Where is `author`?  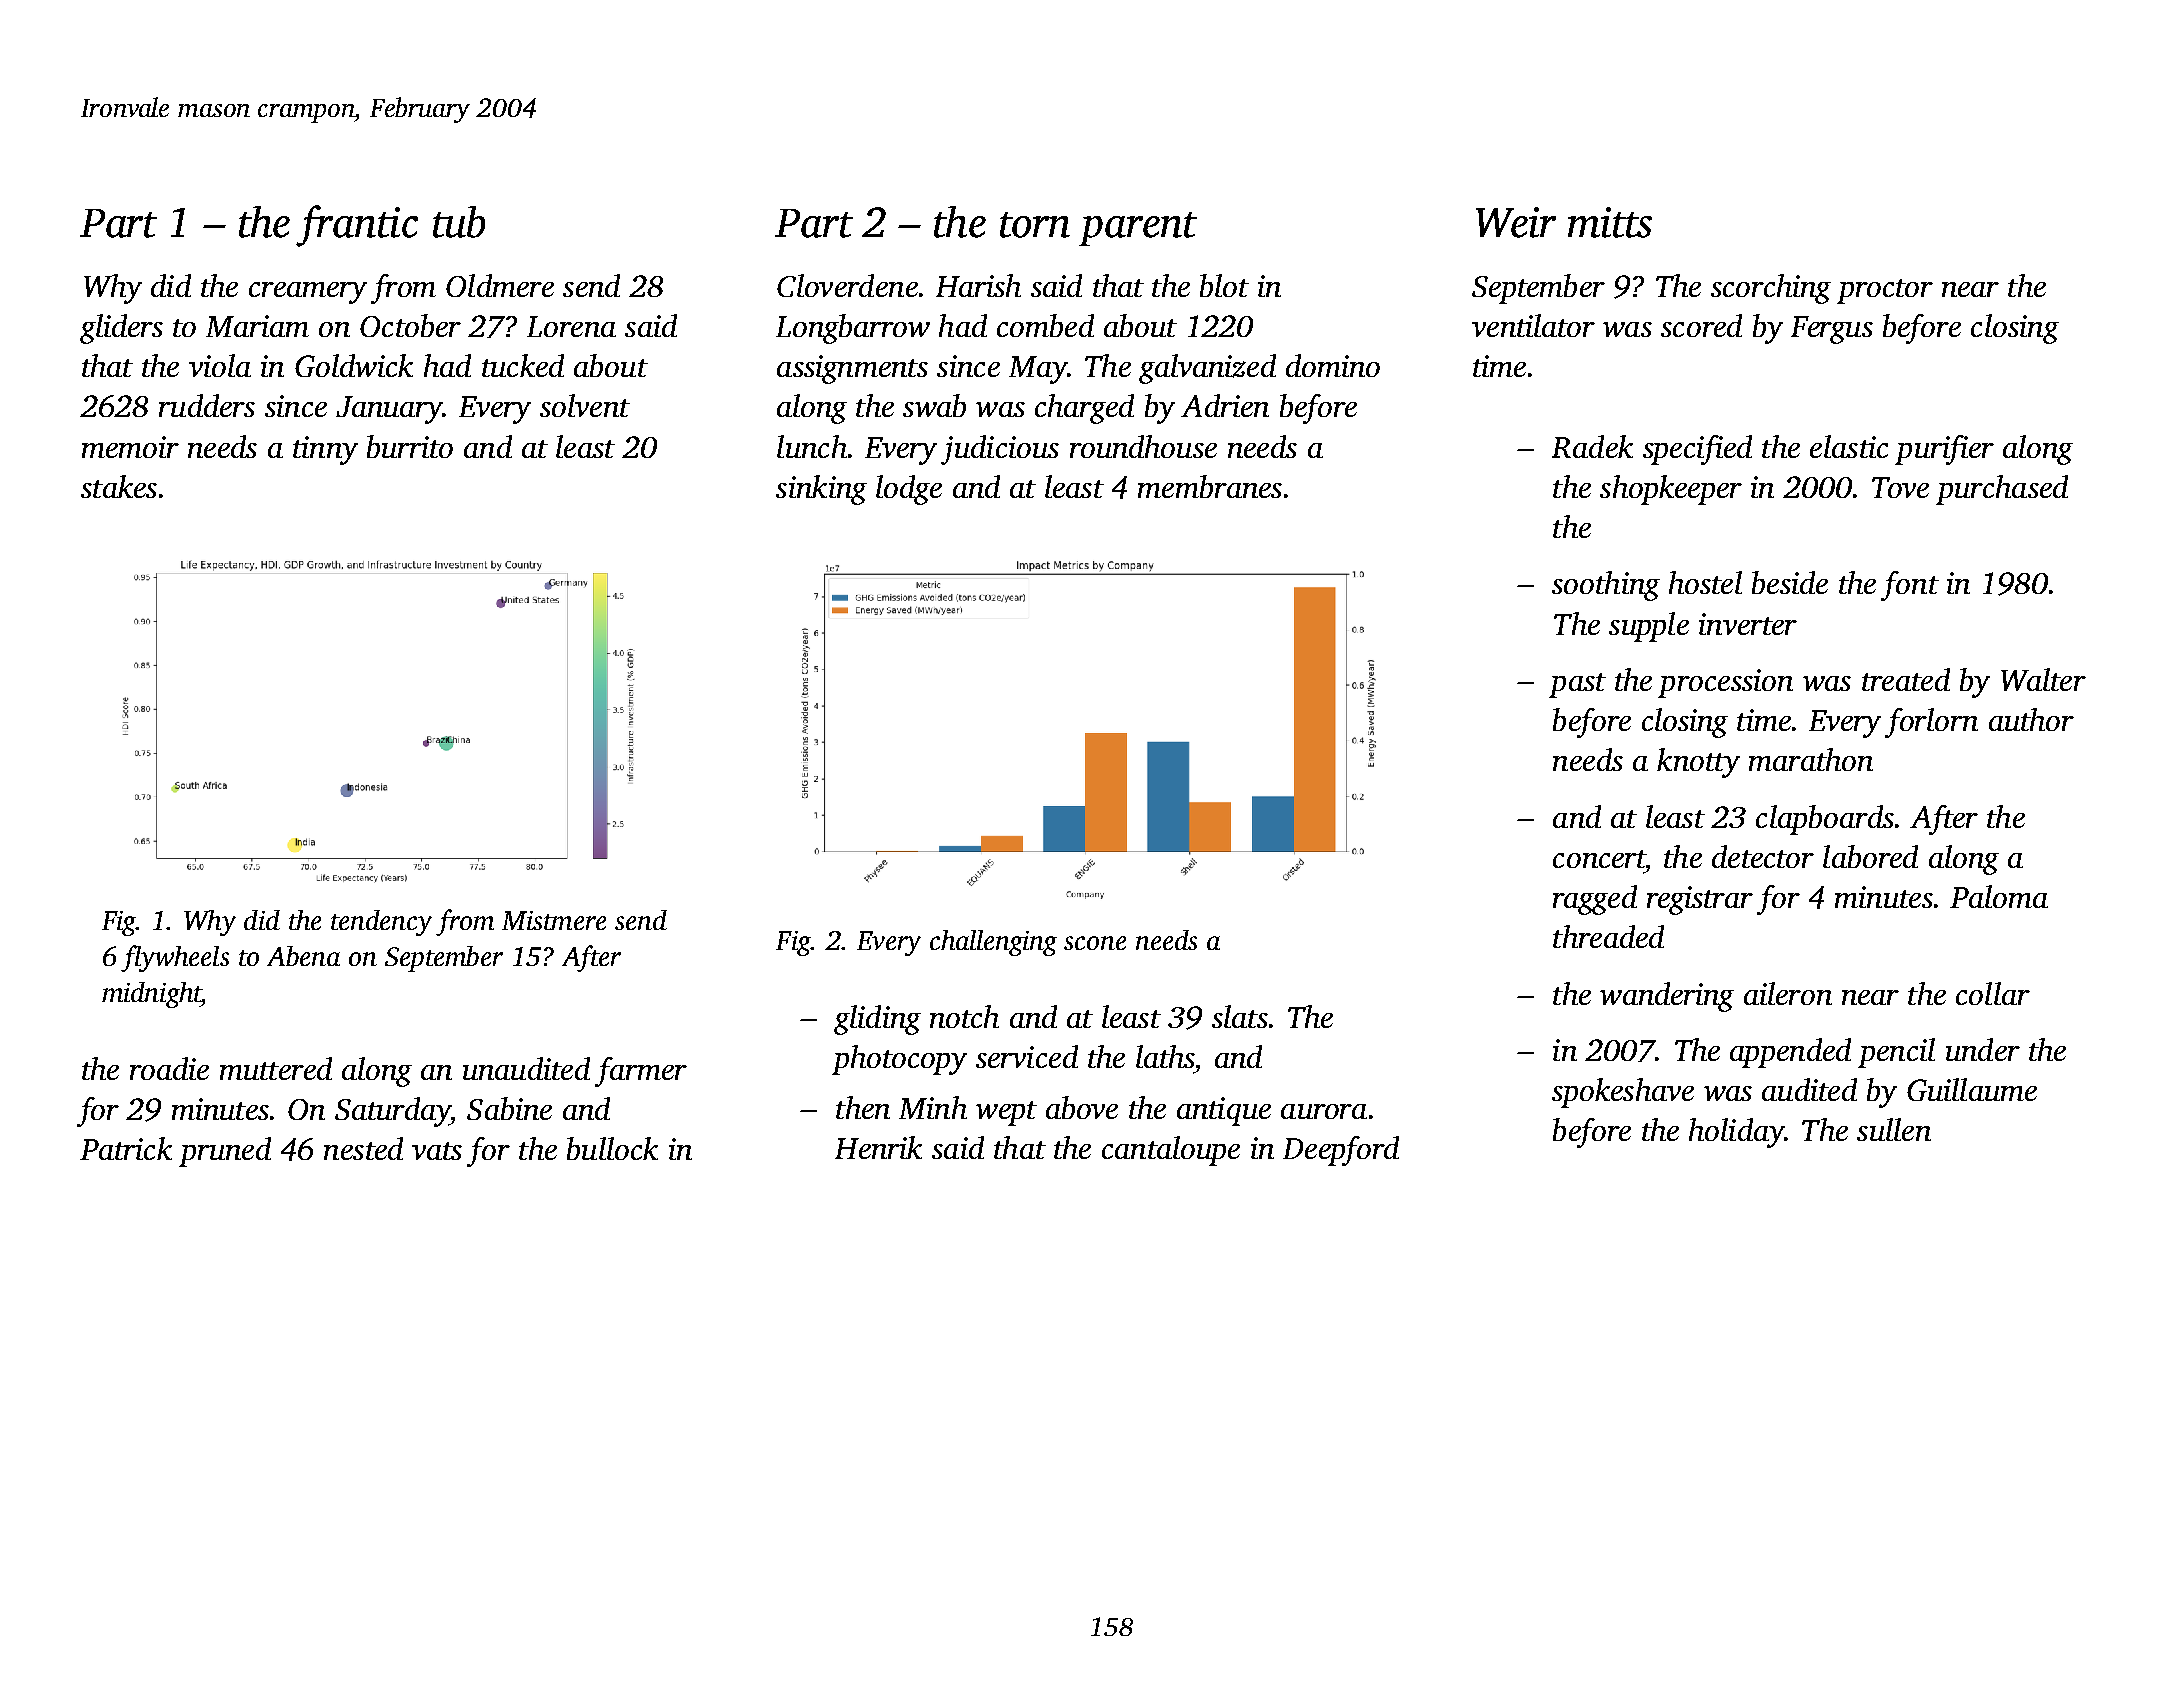
author is located at coordinates (2031, 719).
